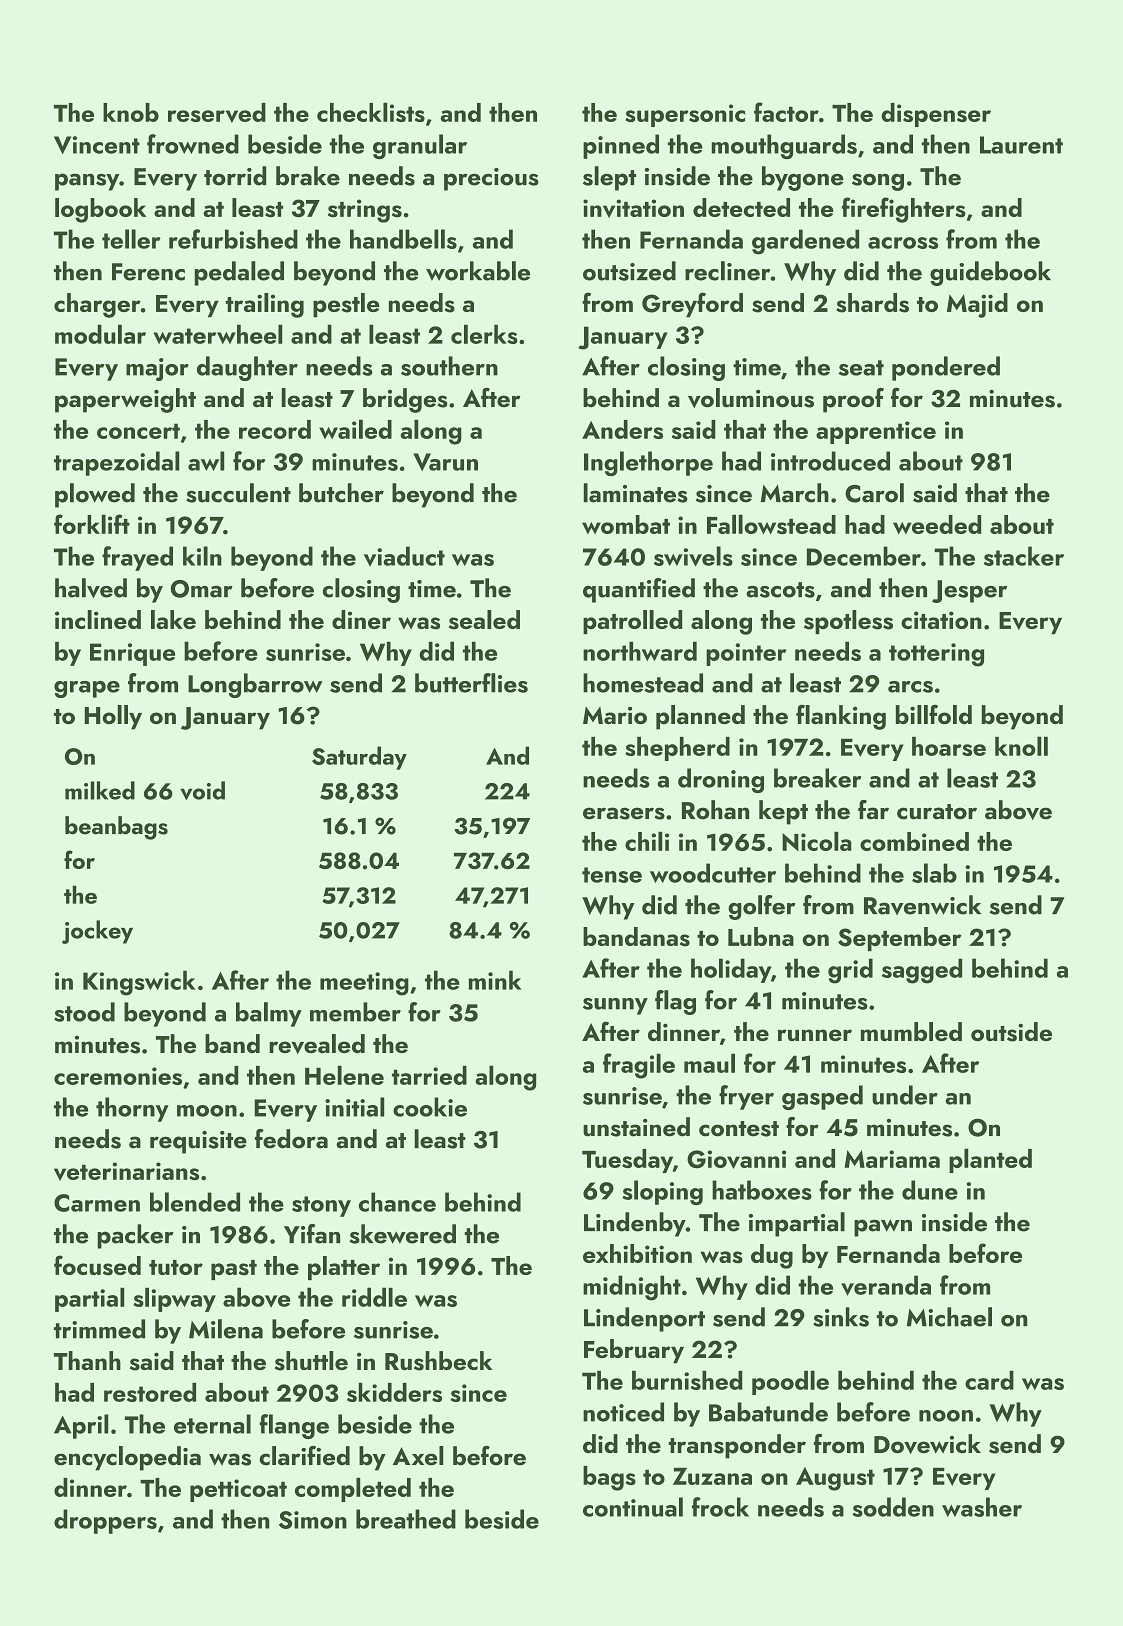 Image resolution: width=1123 pixels, height=1626 pixels. What do you see at coordinates (127, 1458) in the screenshot?
I see `encyclopedia` at bounding box center [127, 1458].
